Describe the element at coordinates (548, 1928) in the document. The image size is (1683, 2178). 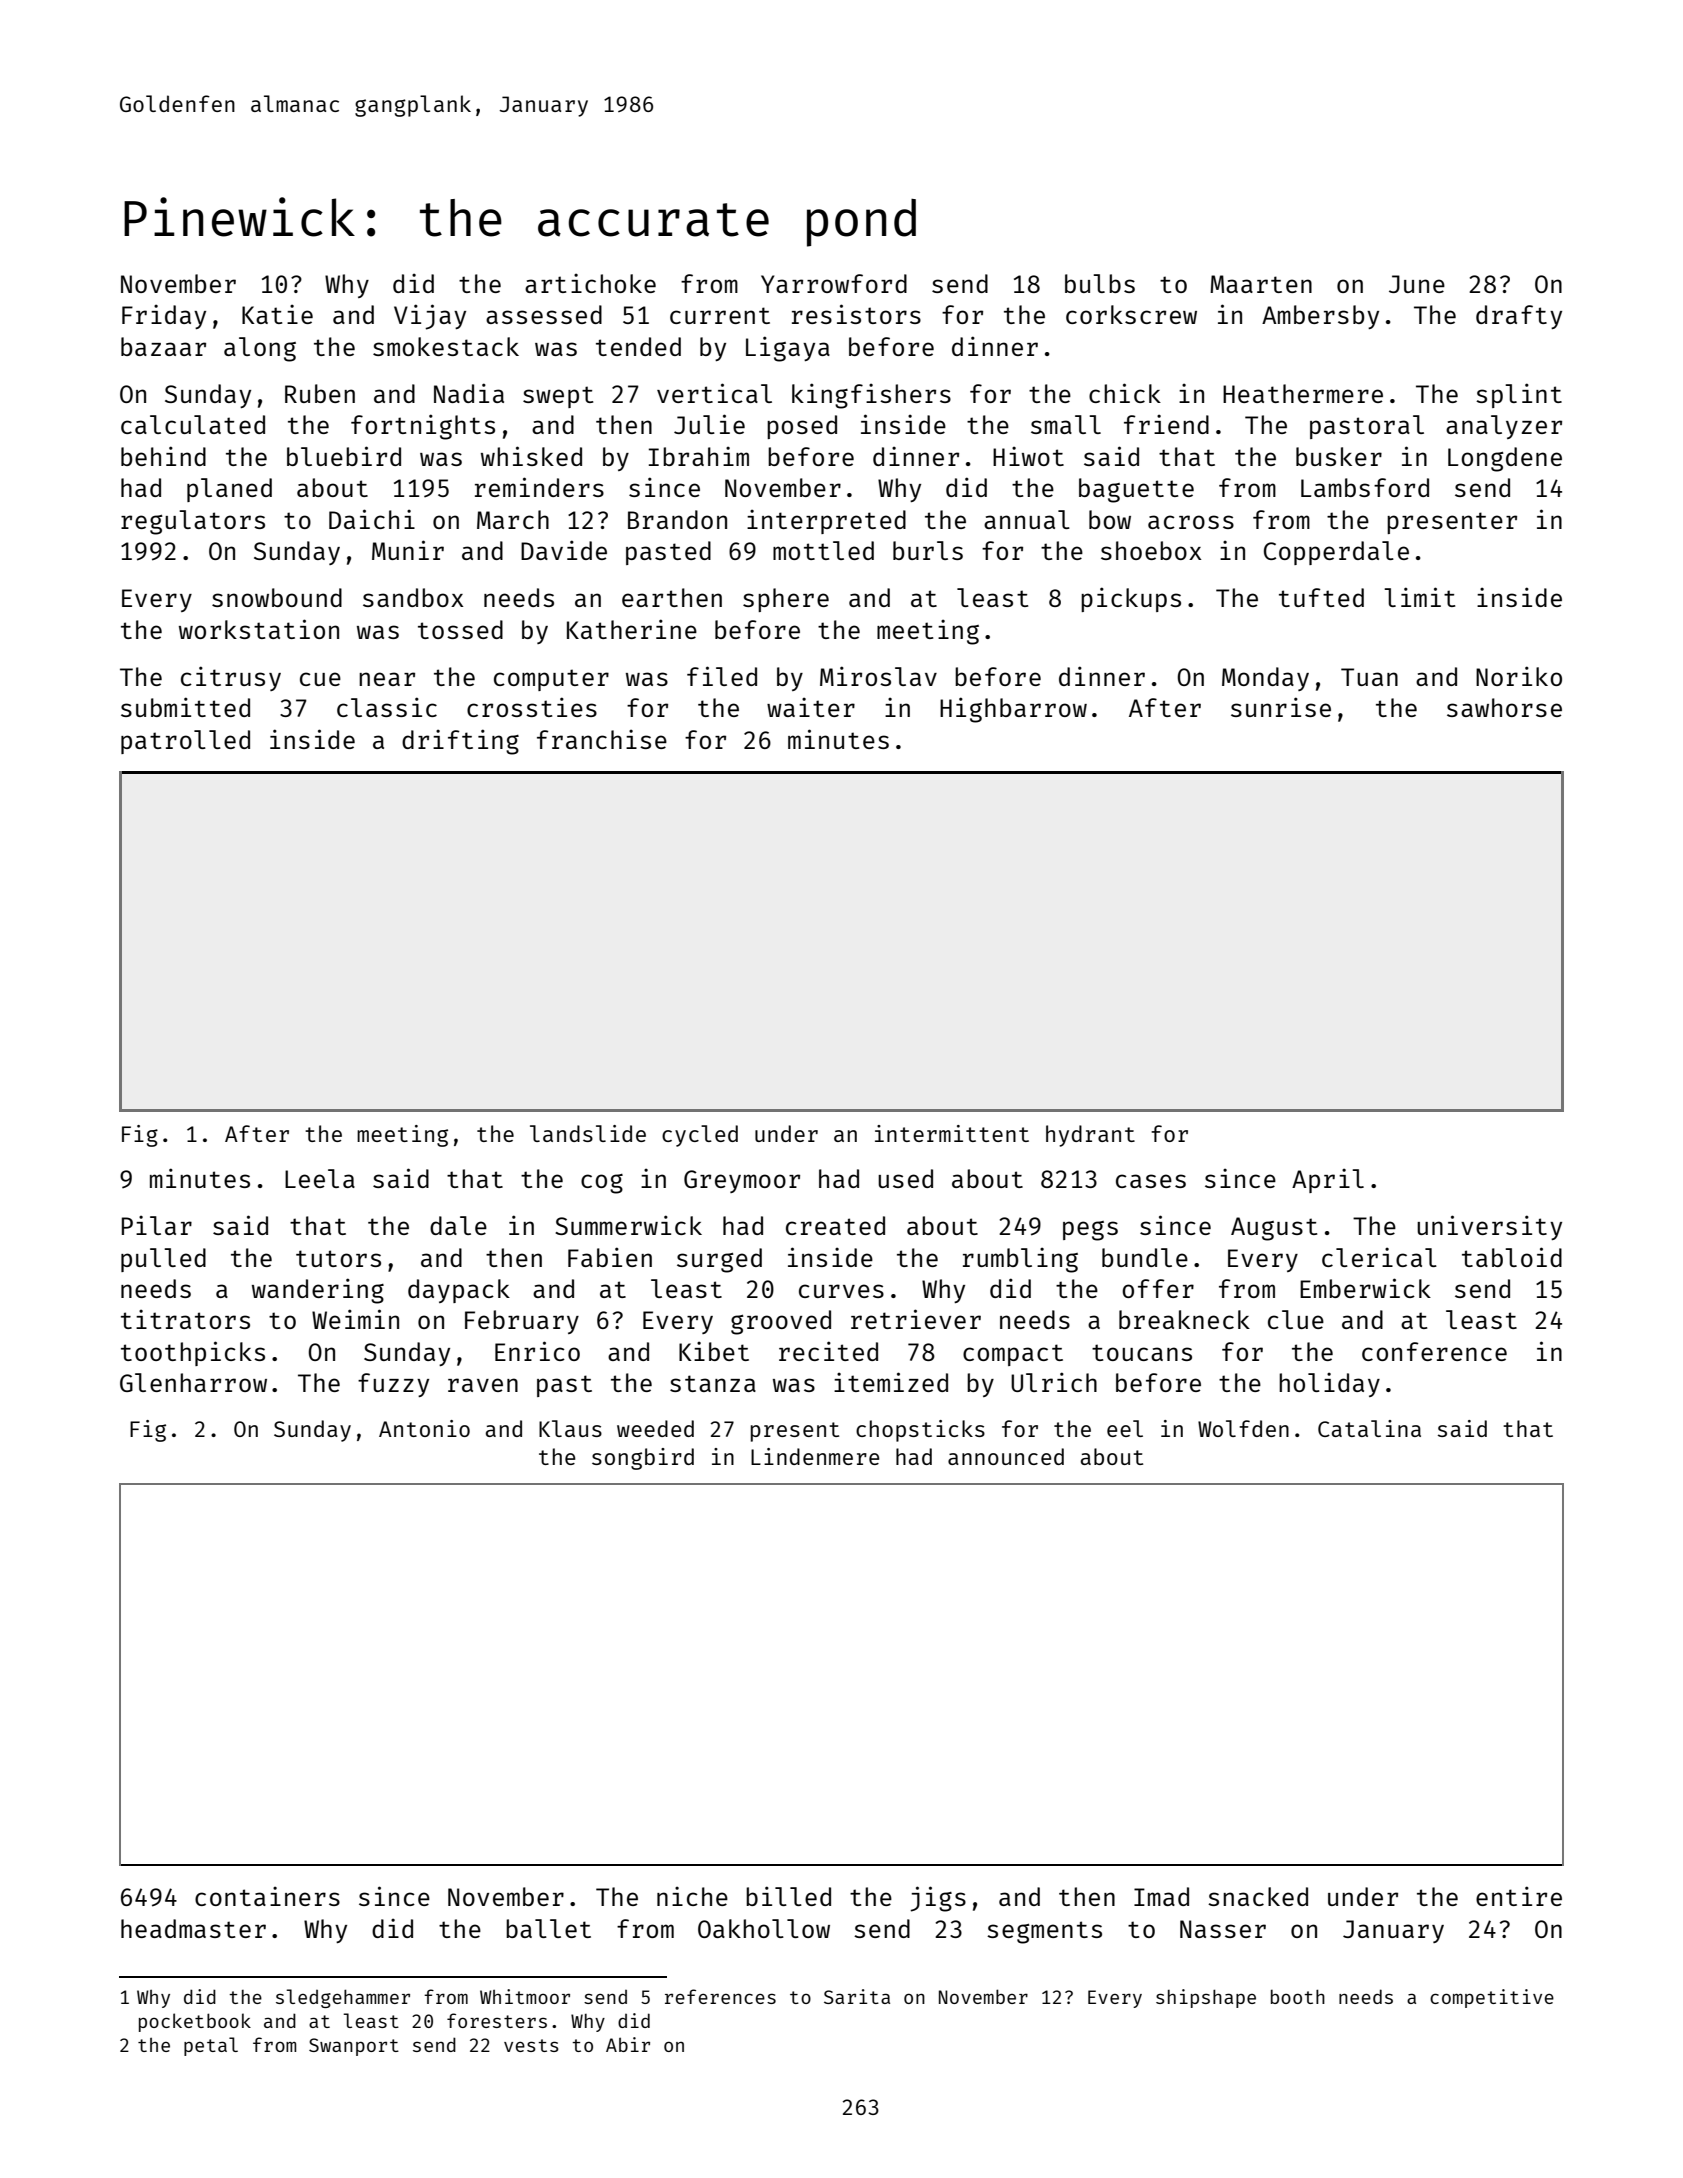
I see `ballet` at that location.
